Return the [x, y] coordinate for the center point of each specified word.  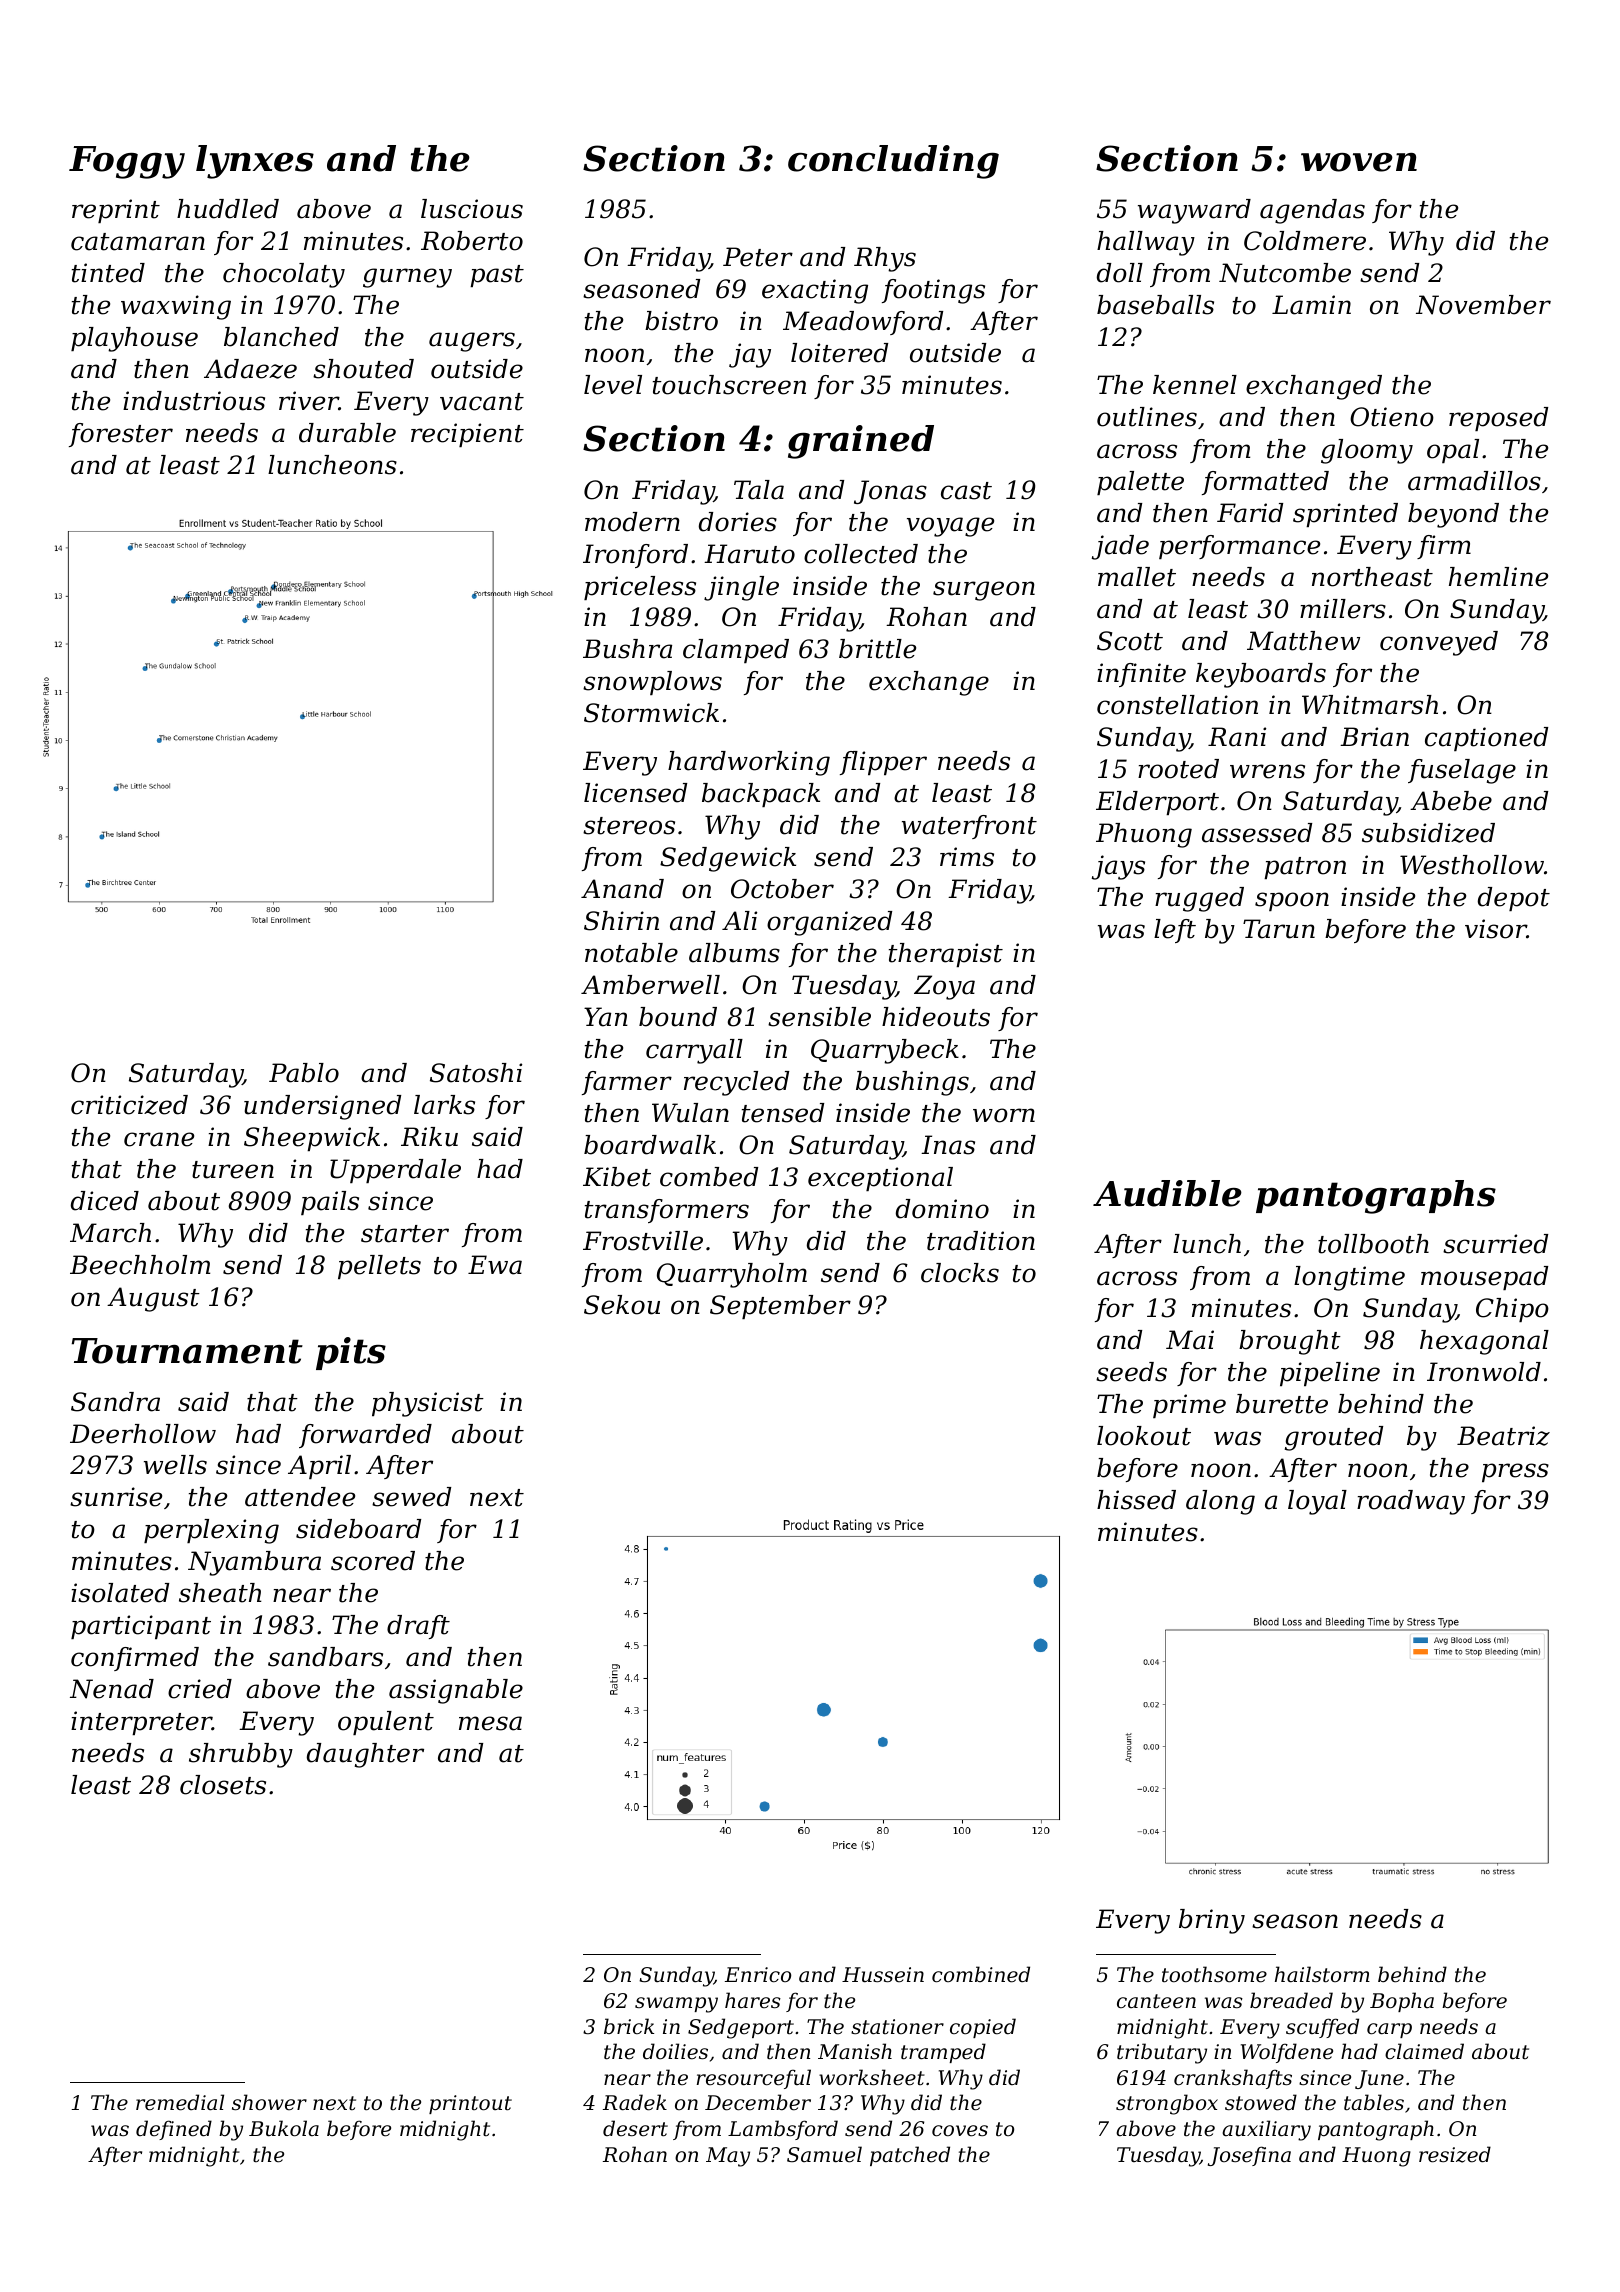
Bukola [284, 2128]
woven [1359, 162]
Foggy [127, 162]
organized [829, 923]
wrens [1267, 771]
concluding [893, 162]
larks [444, 1105]
